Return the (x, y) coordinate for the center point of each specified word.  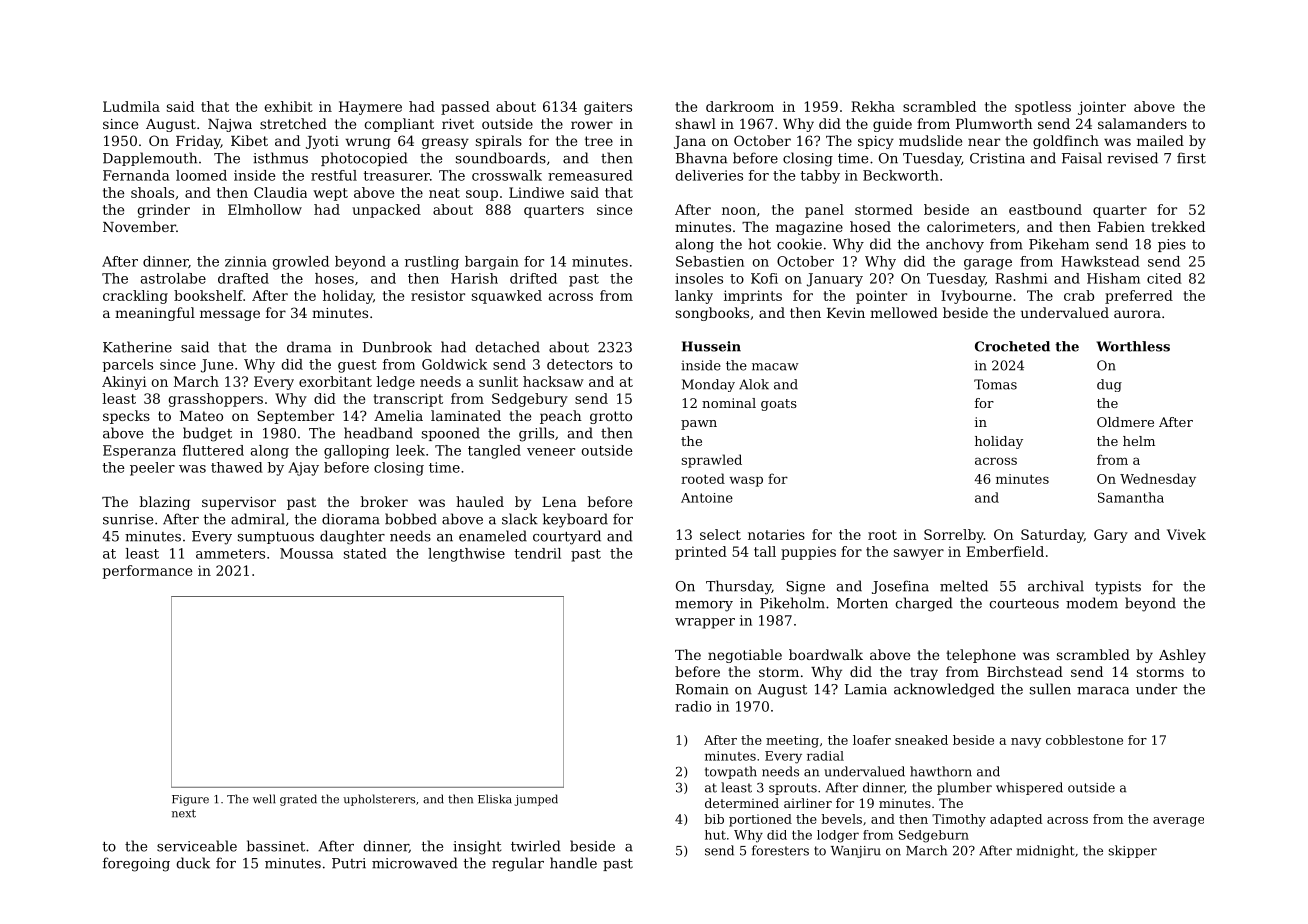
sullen (1050, 689)
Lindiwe (536, 192)
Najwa (230, 125)
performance (147, 572)
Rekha (873, 106)
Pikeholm (792, 603)
